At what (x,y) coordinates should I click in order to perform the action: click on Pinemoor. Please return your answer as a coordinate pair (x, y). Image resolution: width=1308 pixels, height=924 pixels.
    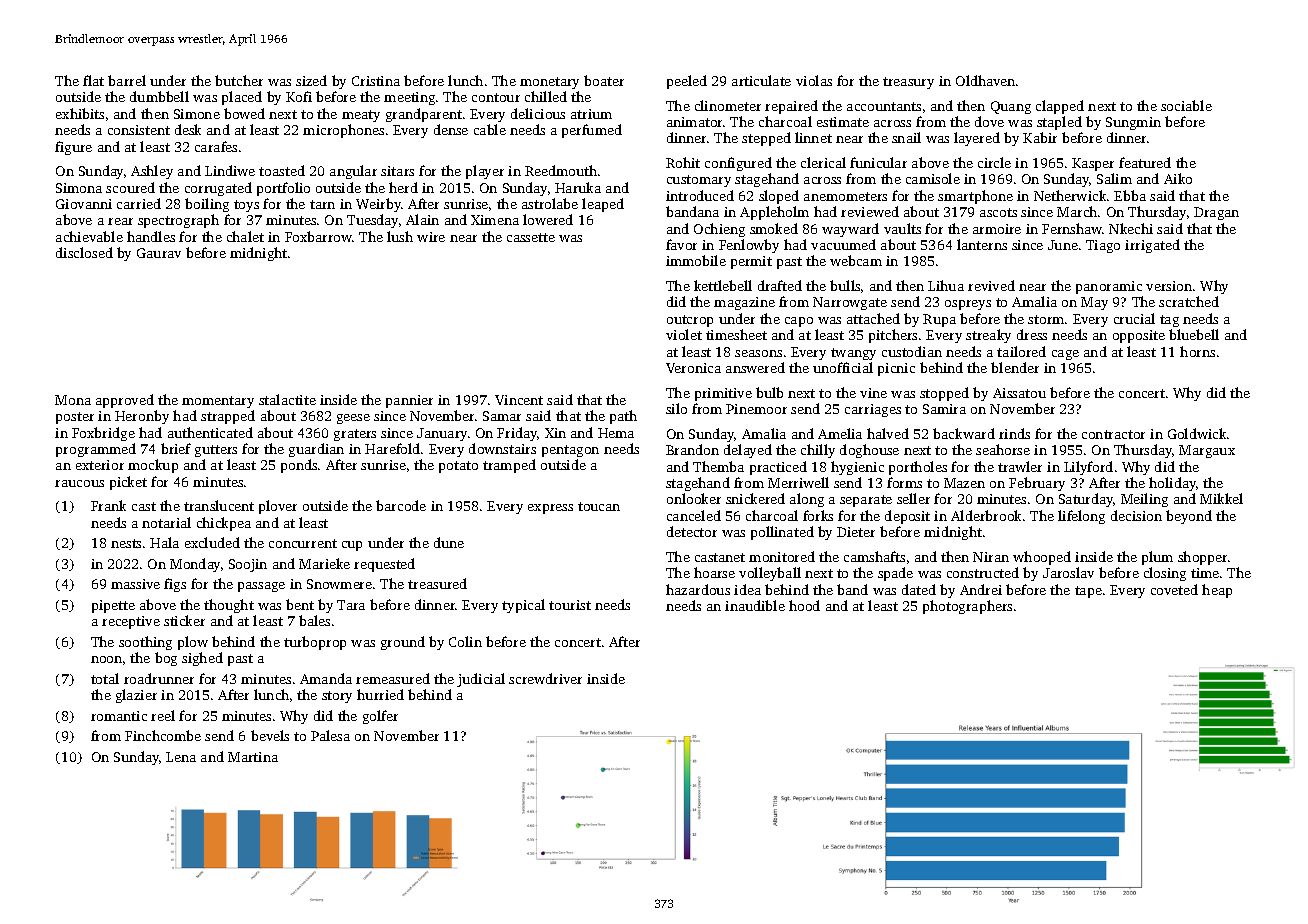
    Looking at the image, I should click on (756, 409).
